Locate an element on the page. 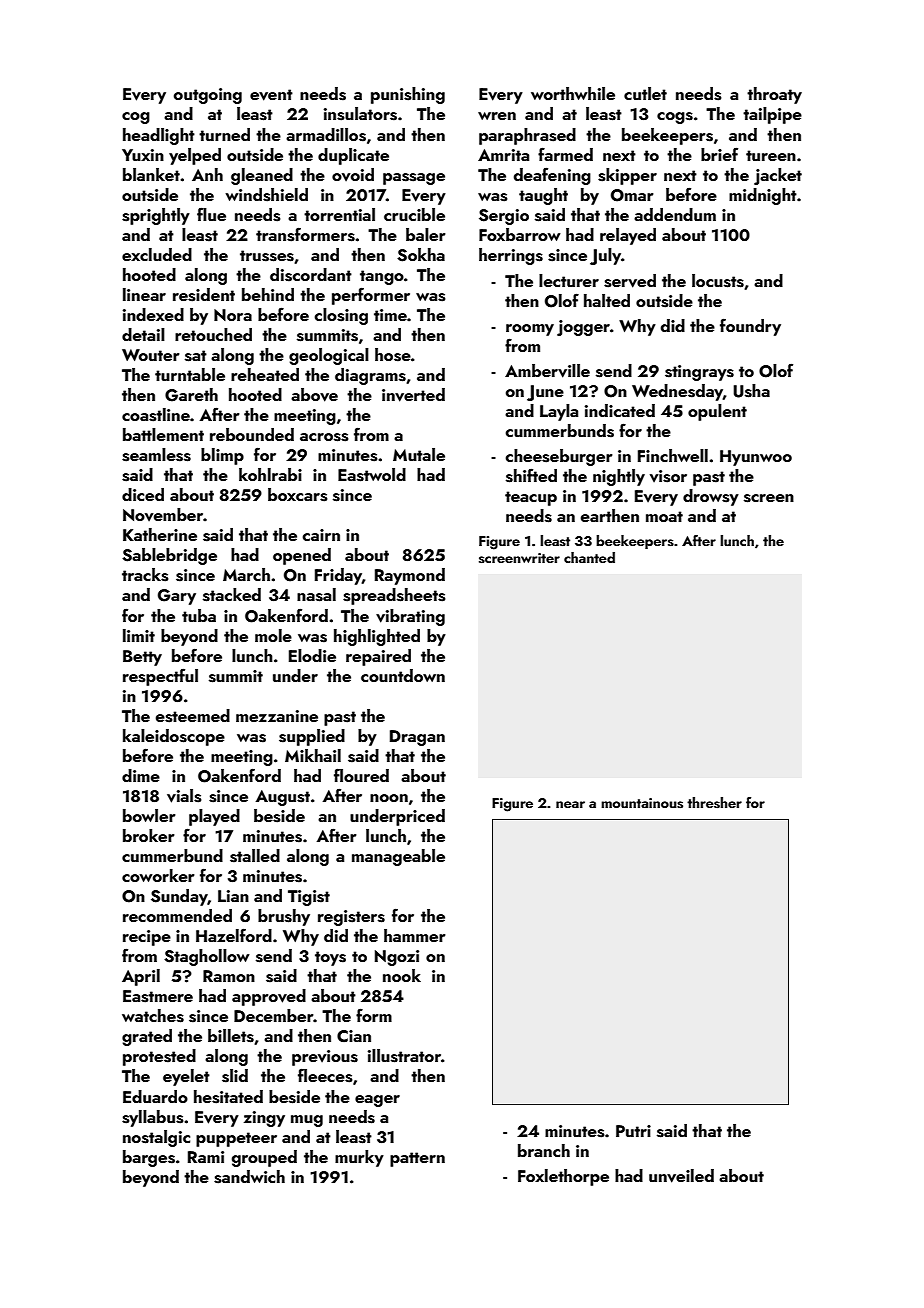 The image size is (924, 1308). Ngozi is located at coordinates (397, 958).
